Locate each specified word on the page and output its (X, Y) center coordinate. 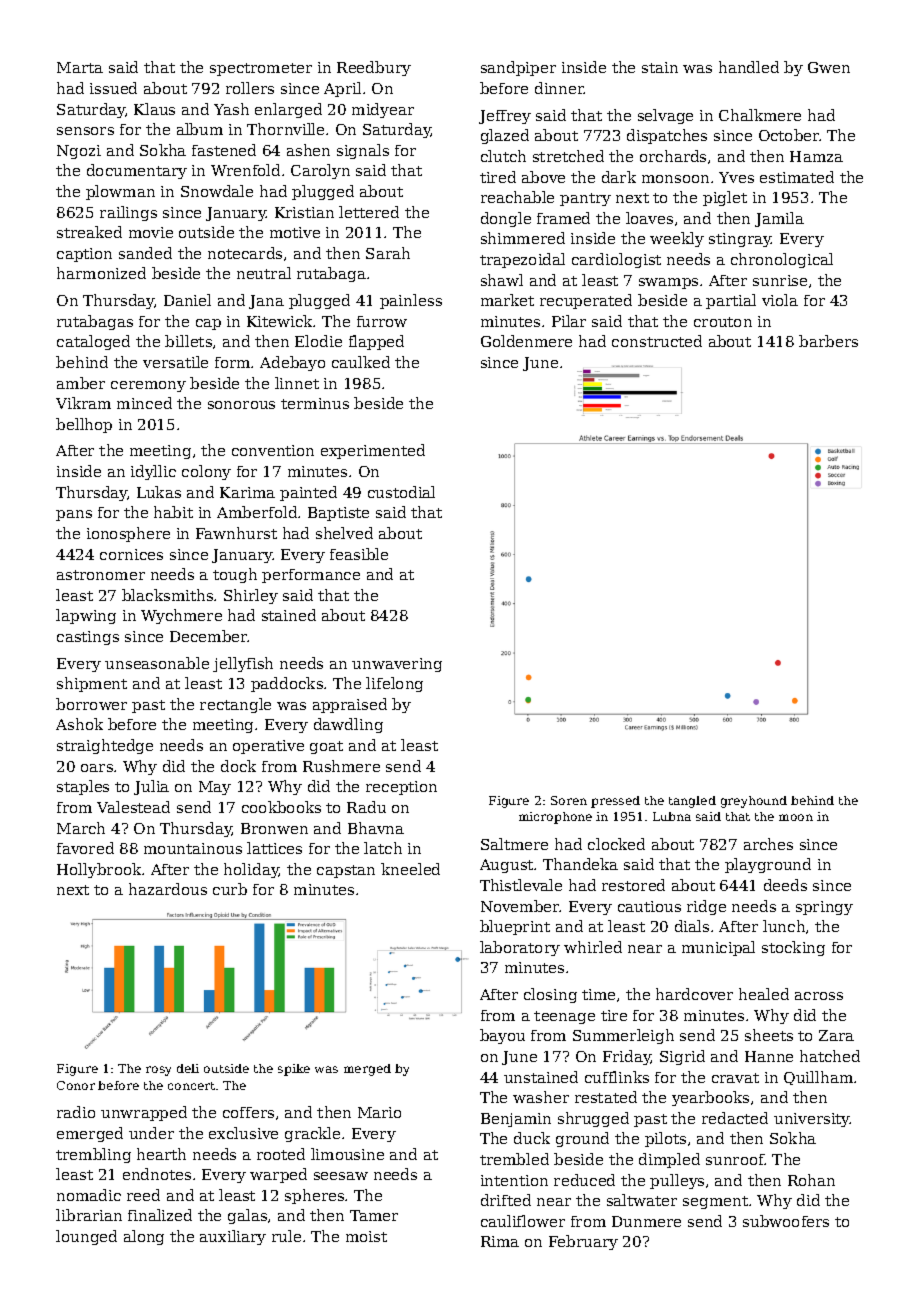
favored (85, 848)
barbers (828, 341)
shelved (344, 533)
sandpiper (518, 68)
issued (113, 88)
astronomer (101, 575)
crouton (723, 322)
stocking (793, 948)
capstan (346, 871)
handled (749, 67)
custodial (401, 492)
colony (206, 472)
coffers (248, 1112)
